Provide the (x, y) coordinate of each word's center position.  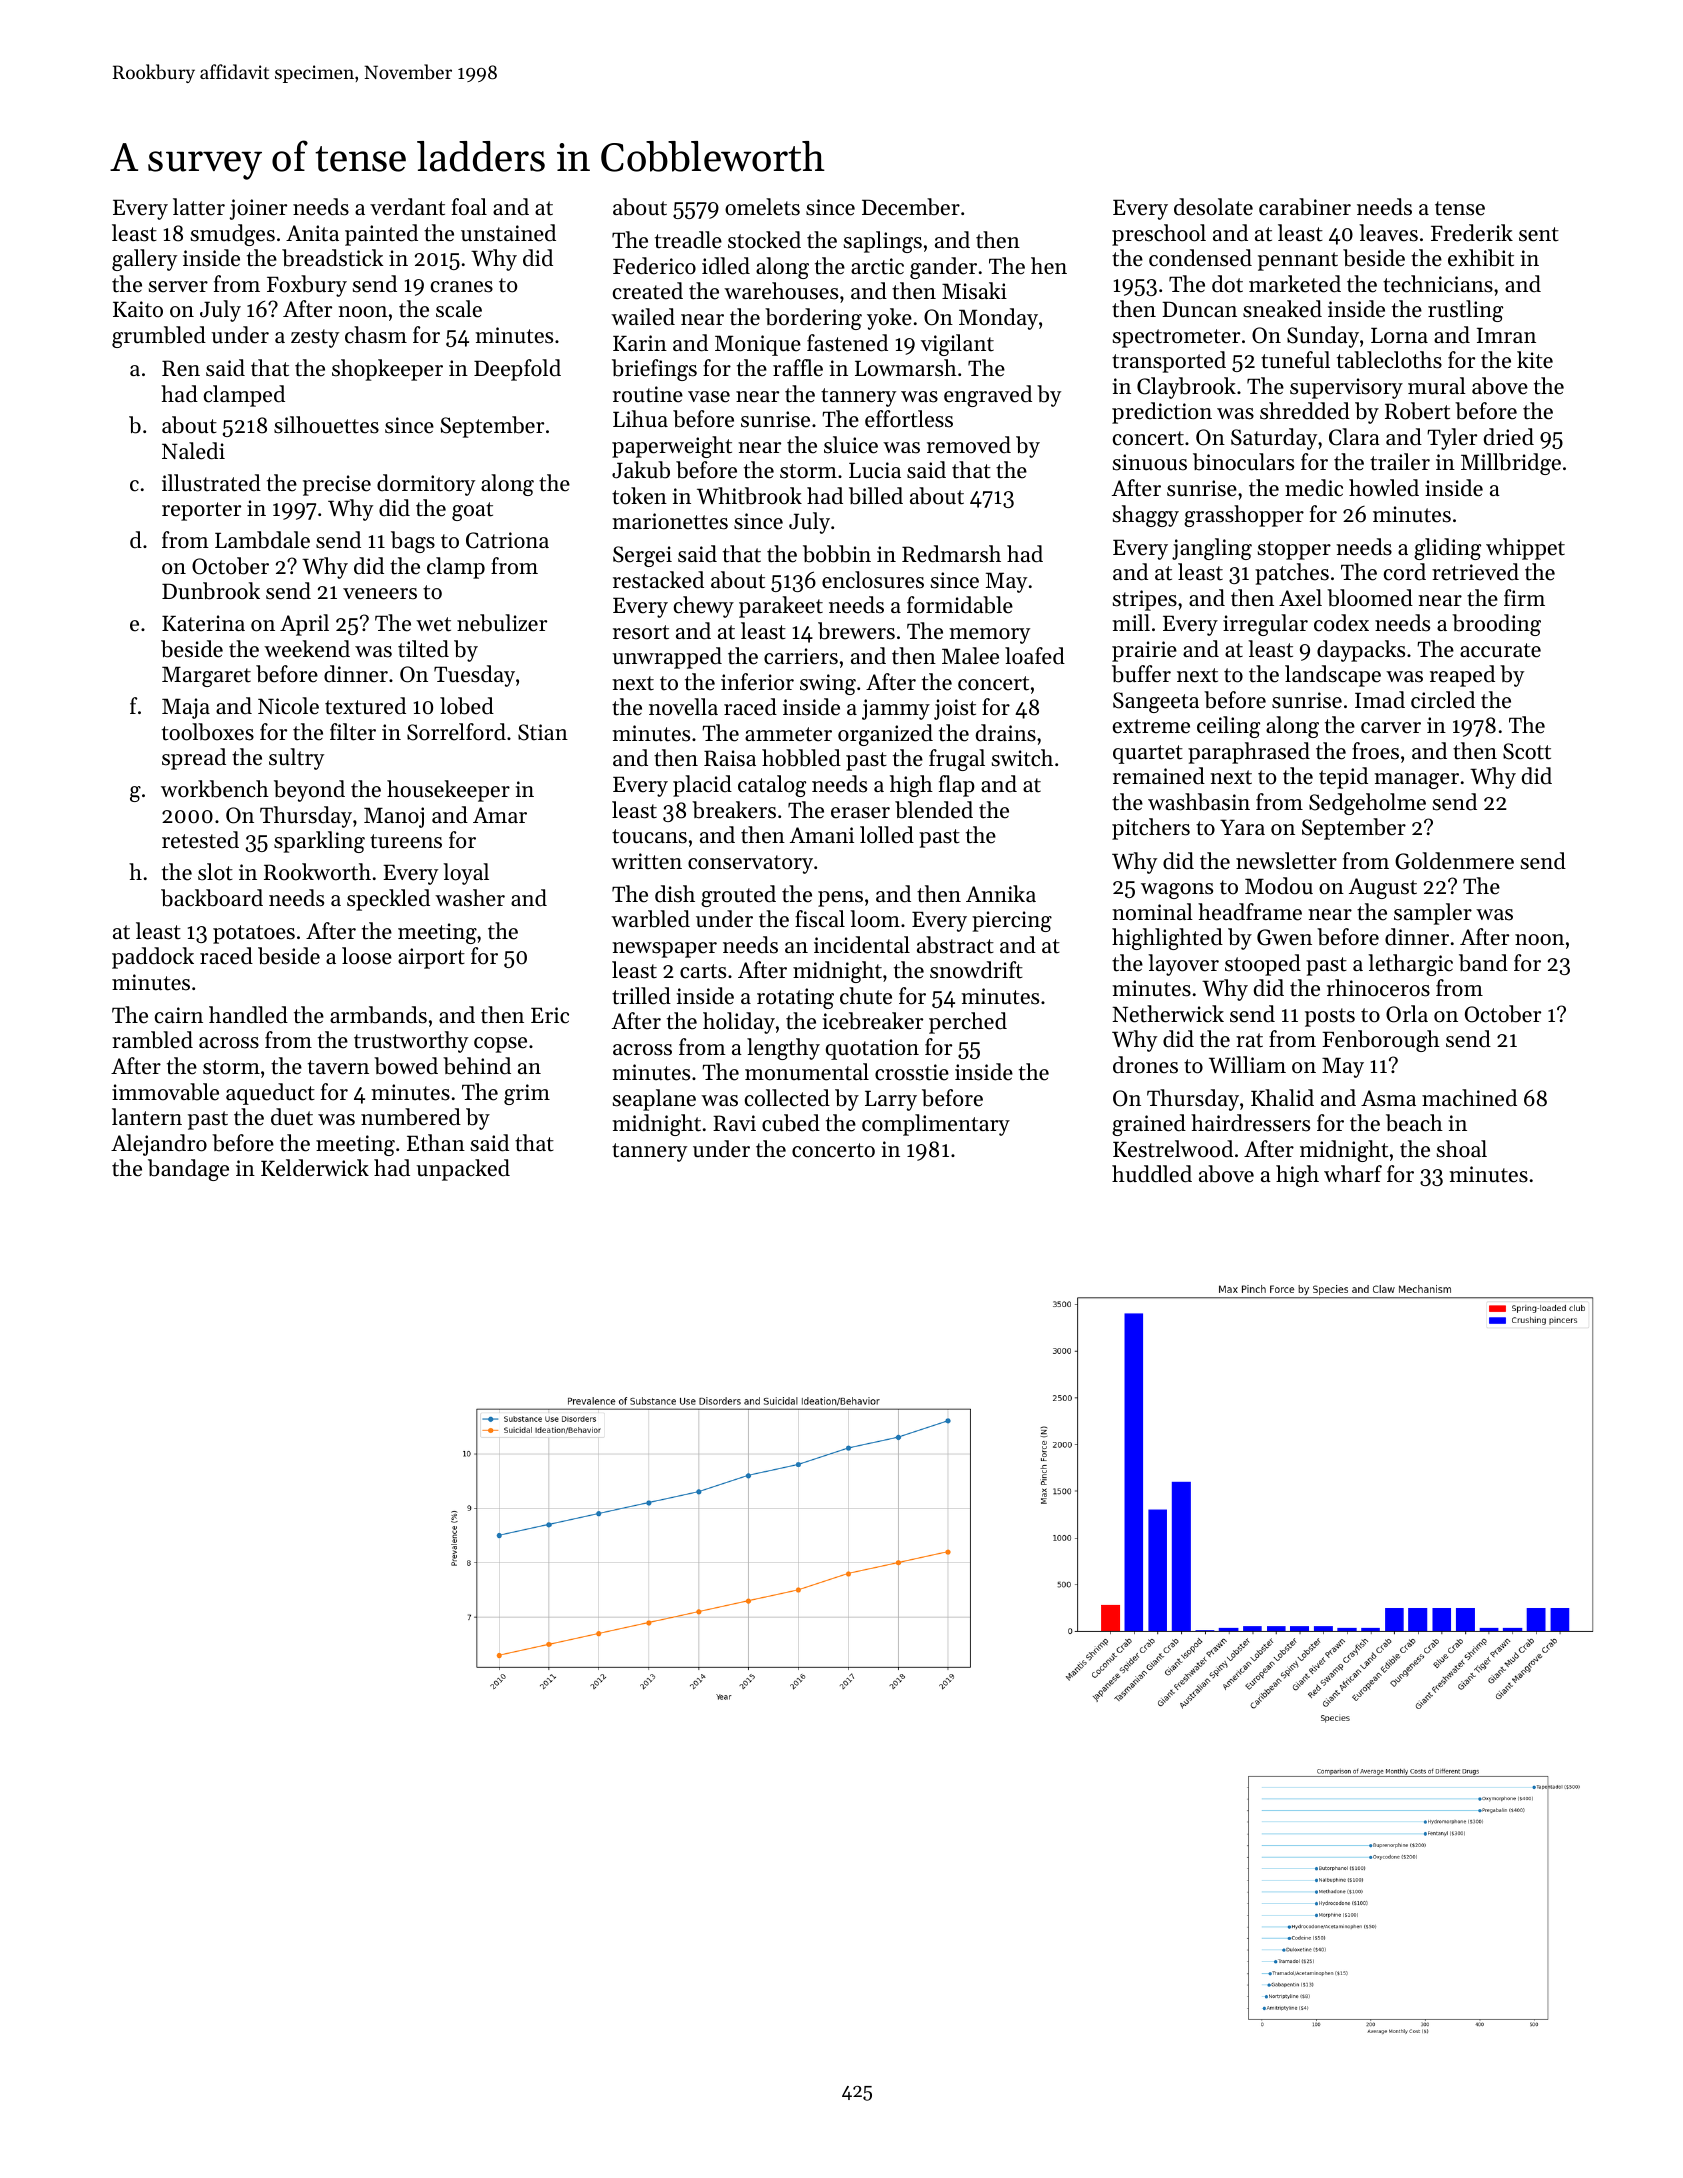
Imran (1506, 335)
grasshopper (1244, 516)
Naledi (193, 451)
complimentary (936, 1125)
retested (200, 840)
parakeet (781, 607)
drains (1006, 733)
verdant (407, 207)
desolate (1213, 207)
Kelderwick (315, 1168)
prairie (1144, 651)
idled (726, 266)
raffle (798, 368)
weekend (307, 649)
